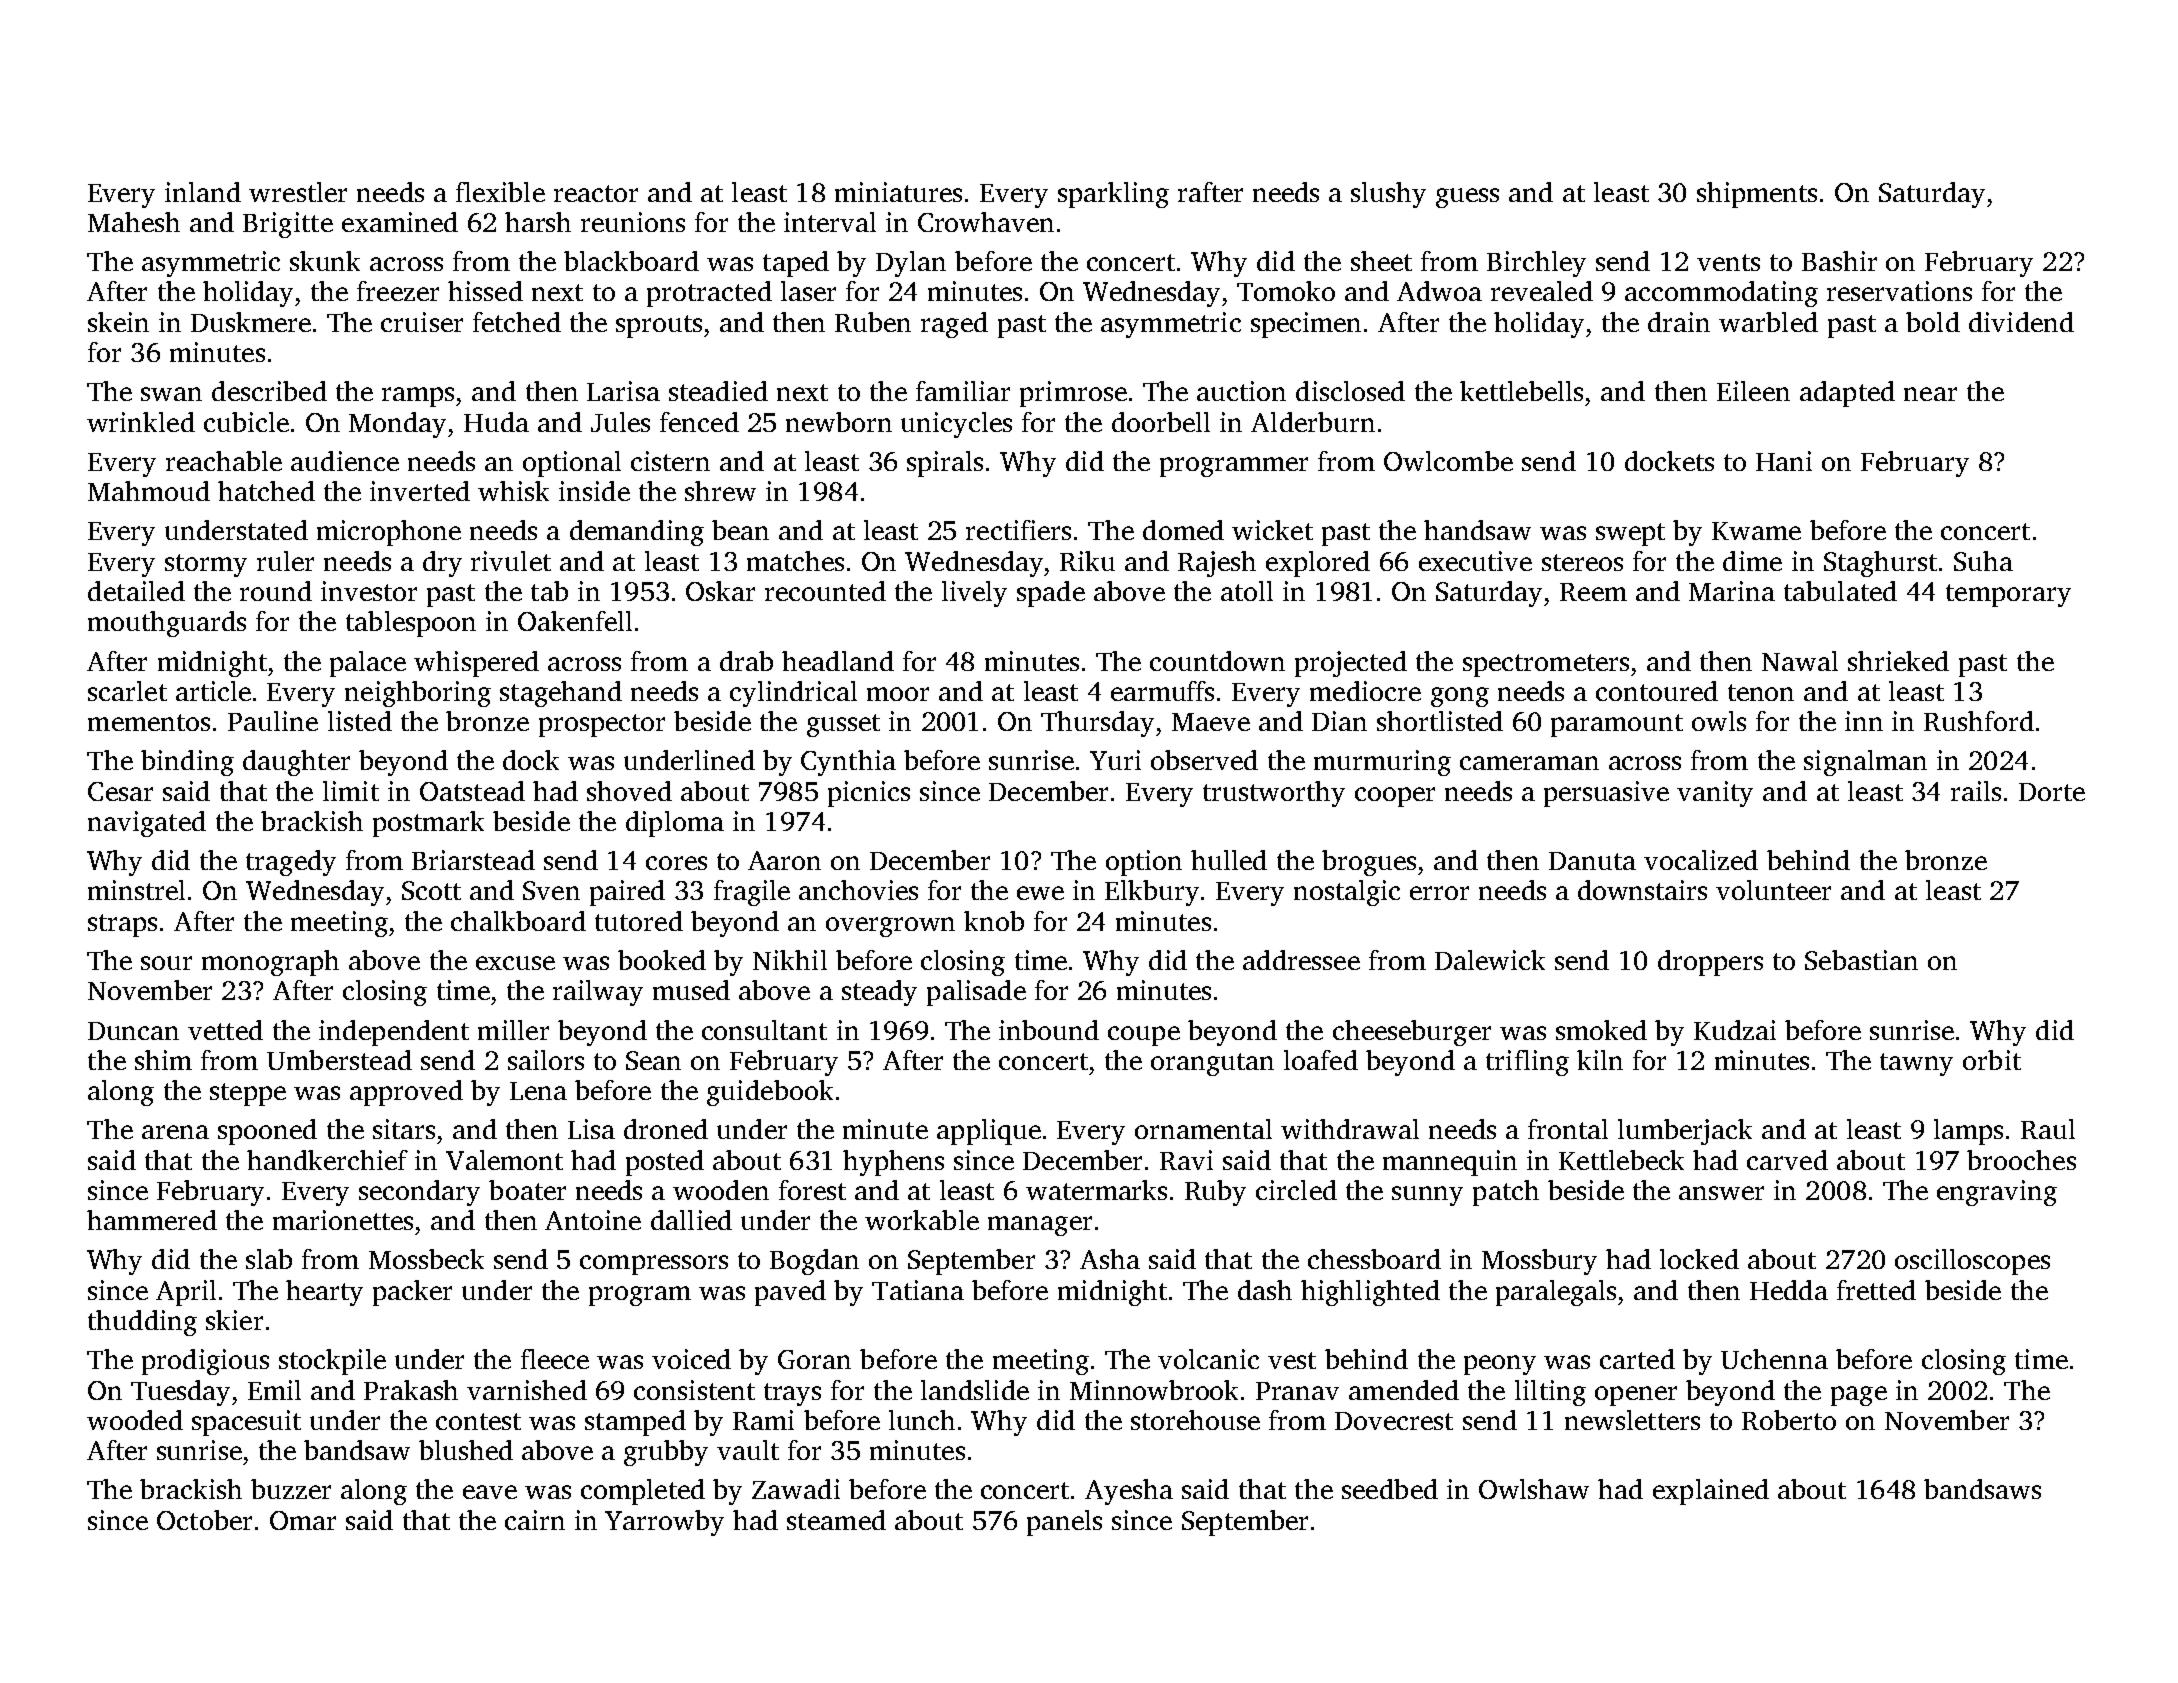 This document has height=1683, width=2178. Describe the element at coordinates (825, 591) in the document. I see `recounted` at that location.
